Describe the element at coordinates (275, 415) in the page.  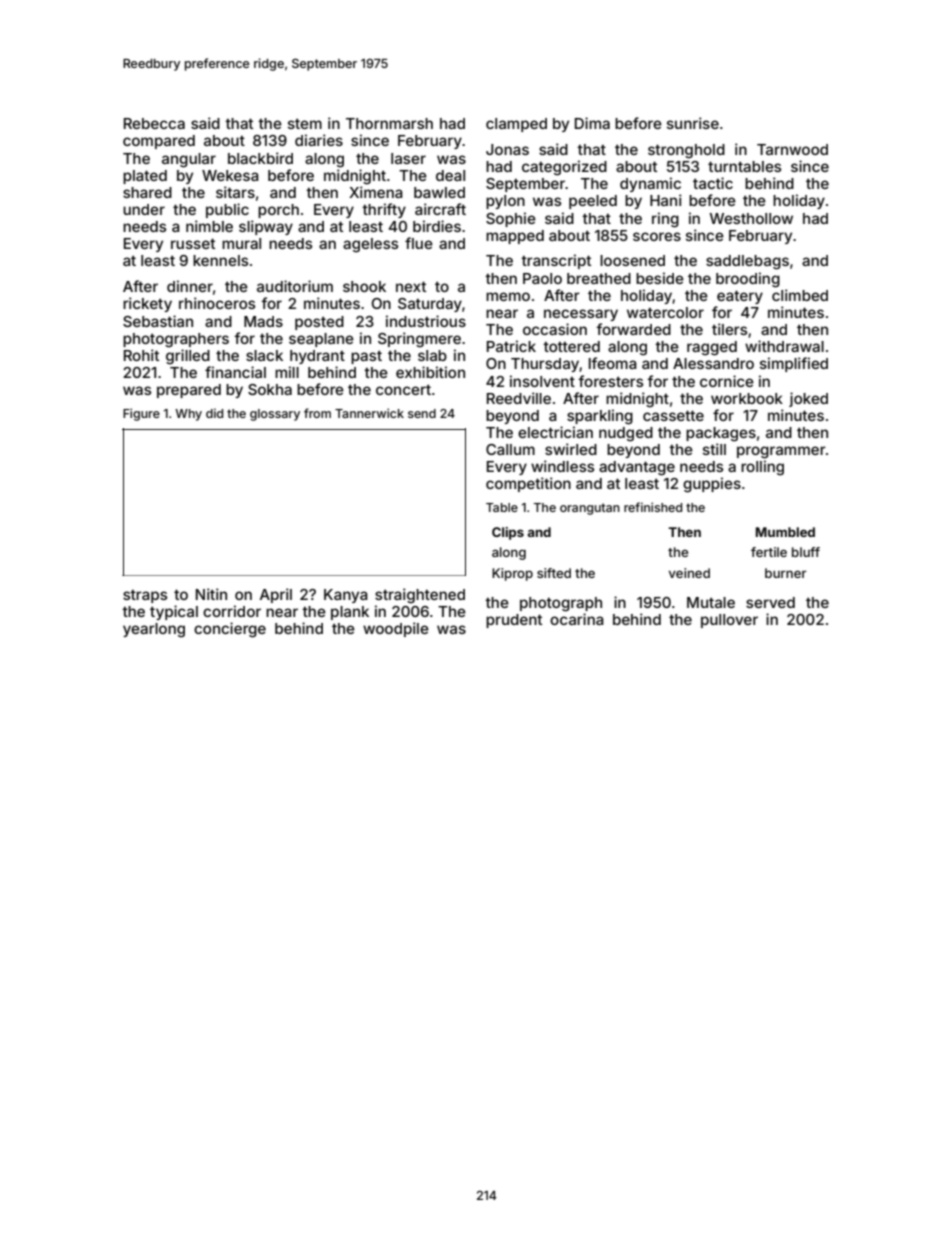
I see `glossary` at that location.
